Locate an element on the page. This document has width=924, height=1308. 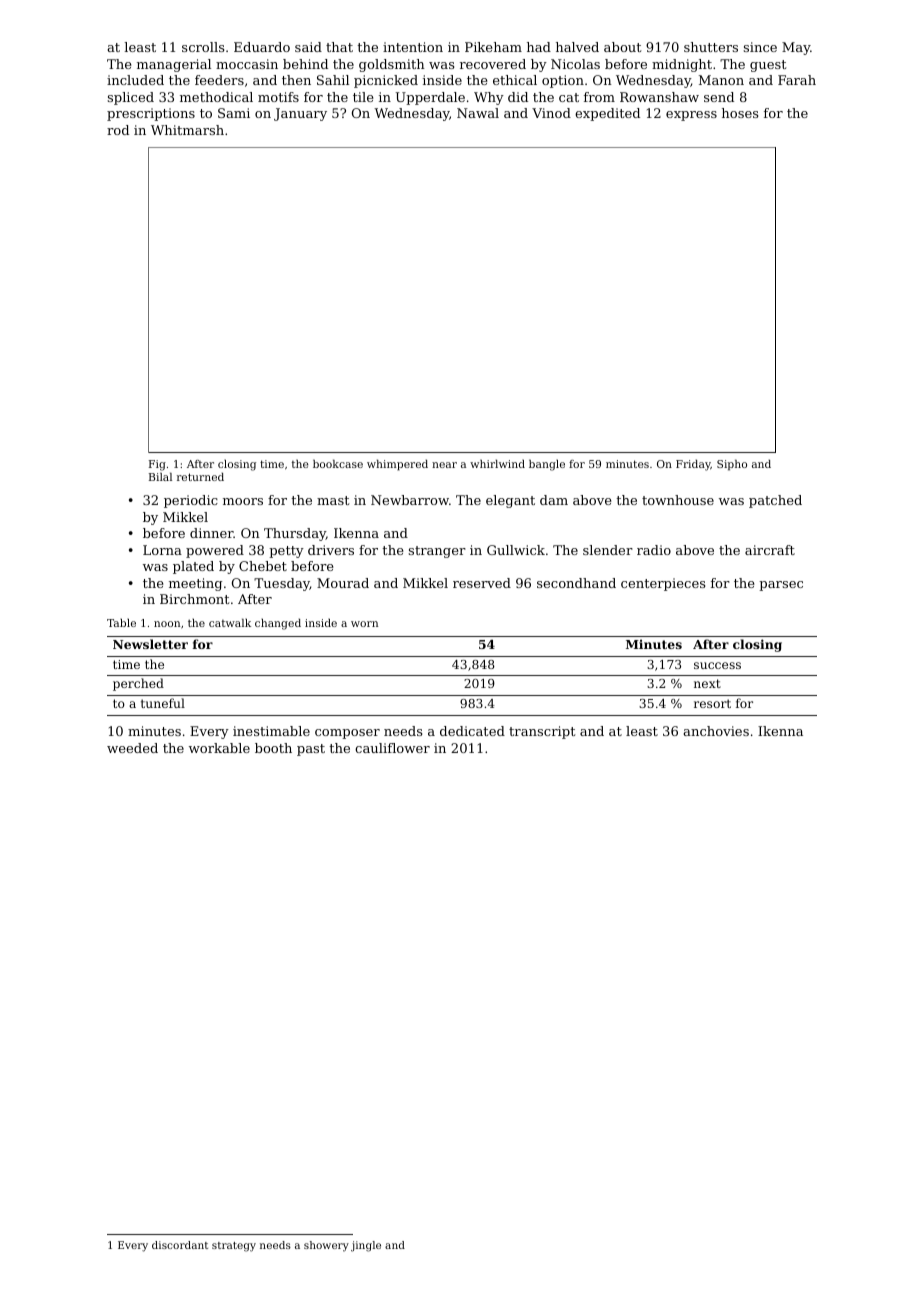
Sipho is located at coordinates (732, 465).
